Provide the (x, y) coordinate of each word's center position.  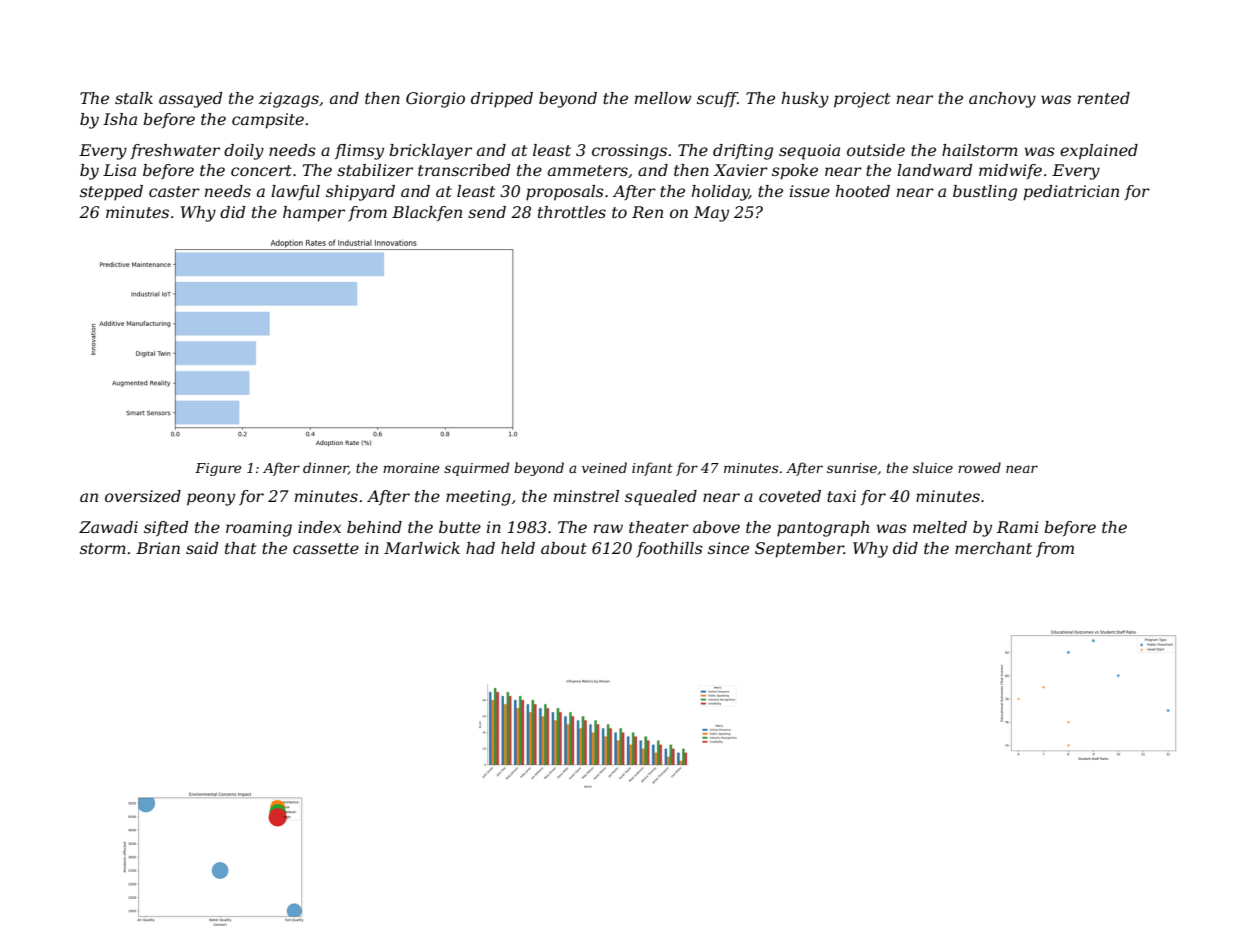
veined (604, 467)
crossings (629, 152)
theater (659, 527)
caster (174, 191)
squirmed (476, 469)
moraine (411, 468)
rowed (979, 467)
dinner (326, 468)
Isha (120, 119)
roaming (259, 529)
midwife (1010, 171)
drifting (743, 152)
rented (1104, 98)
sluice (933, 467)
